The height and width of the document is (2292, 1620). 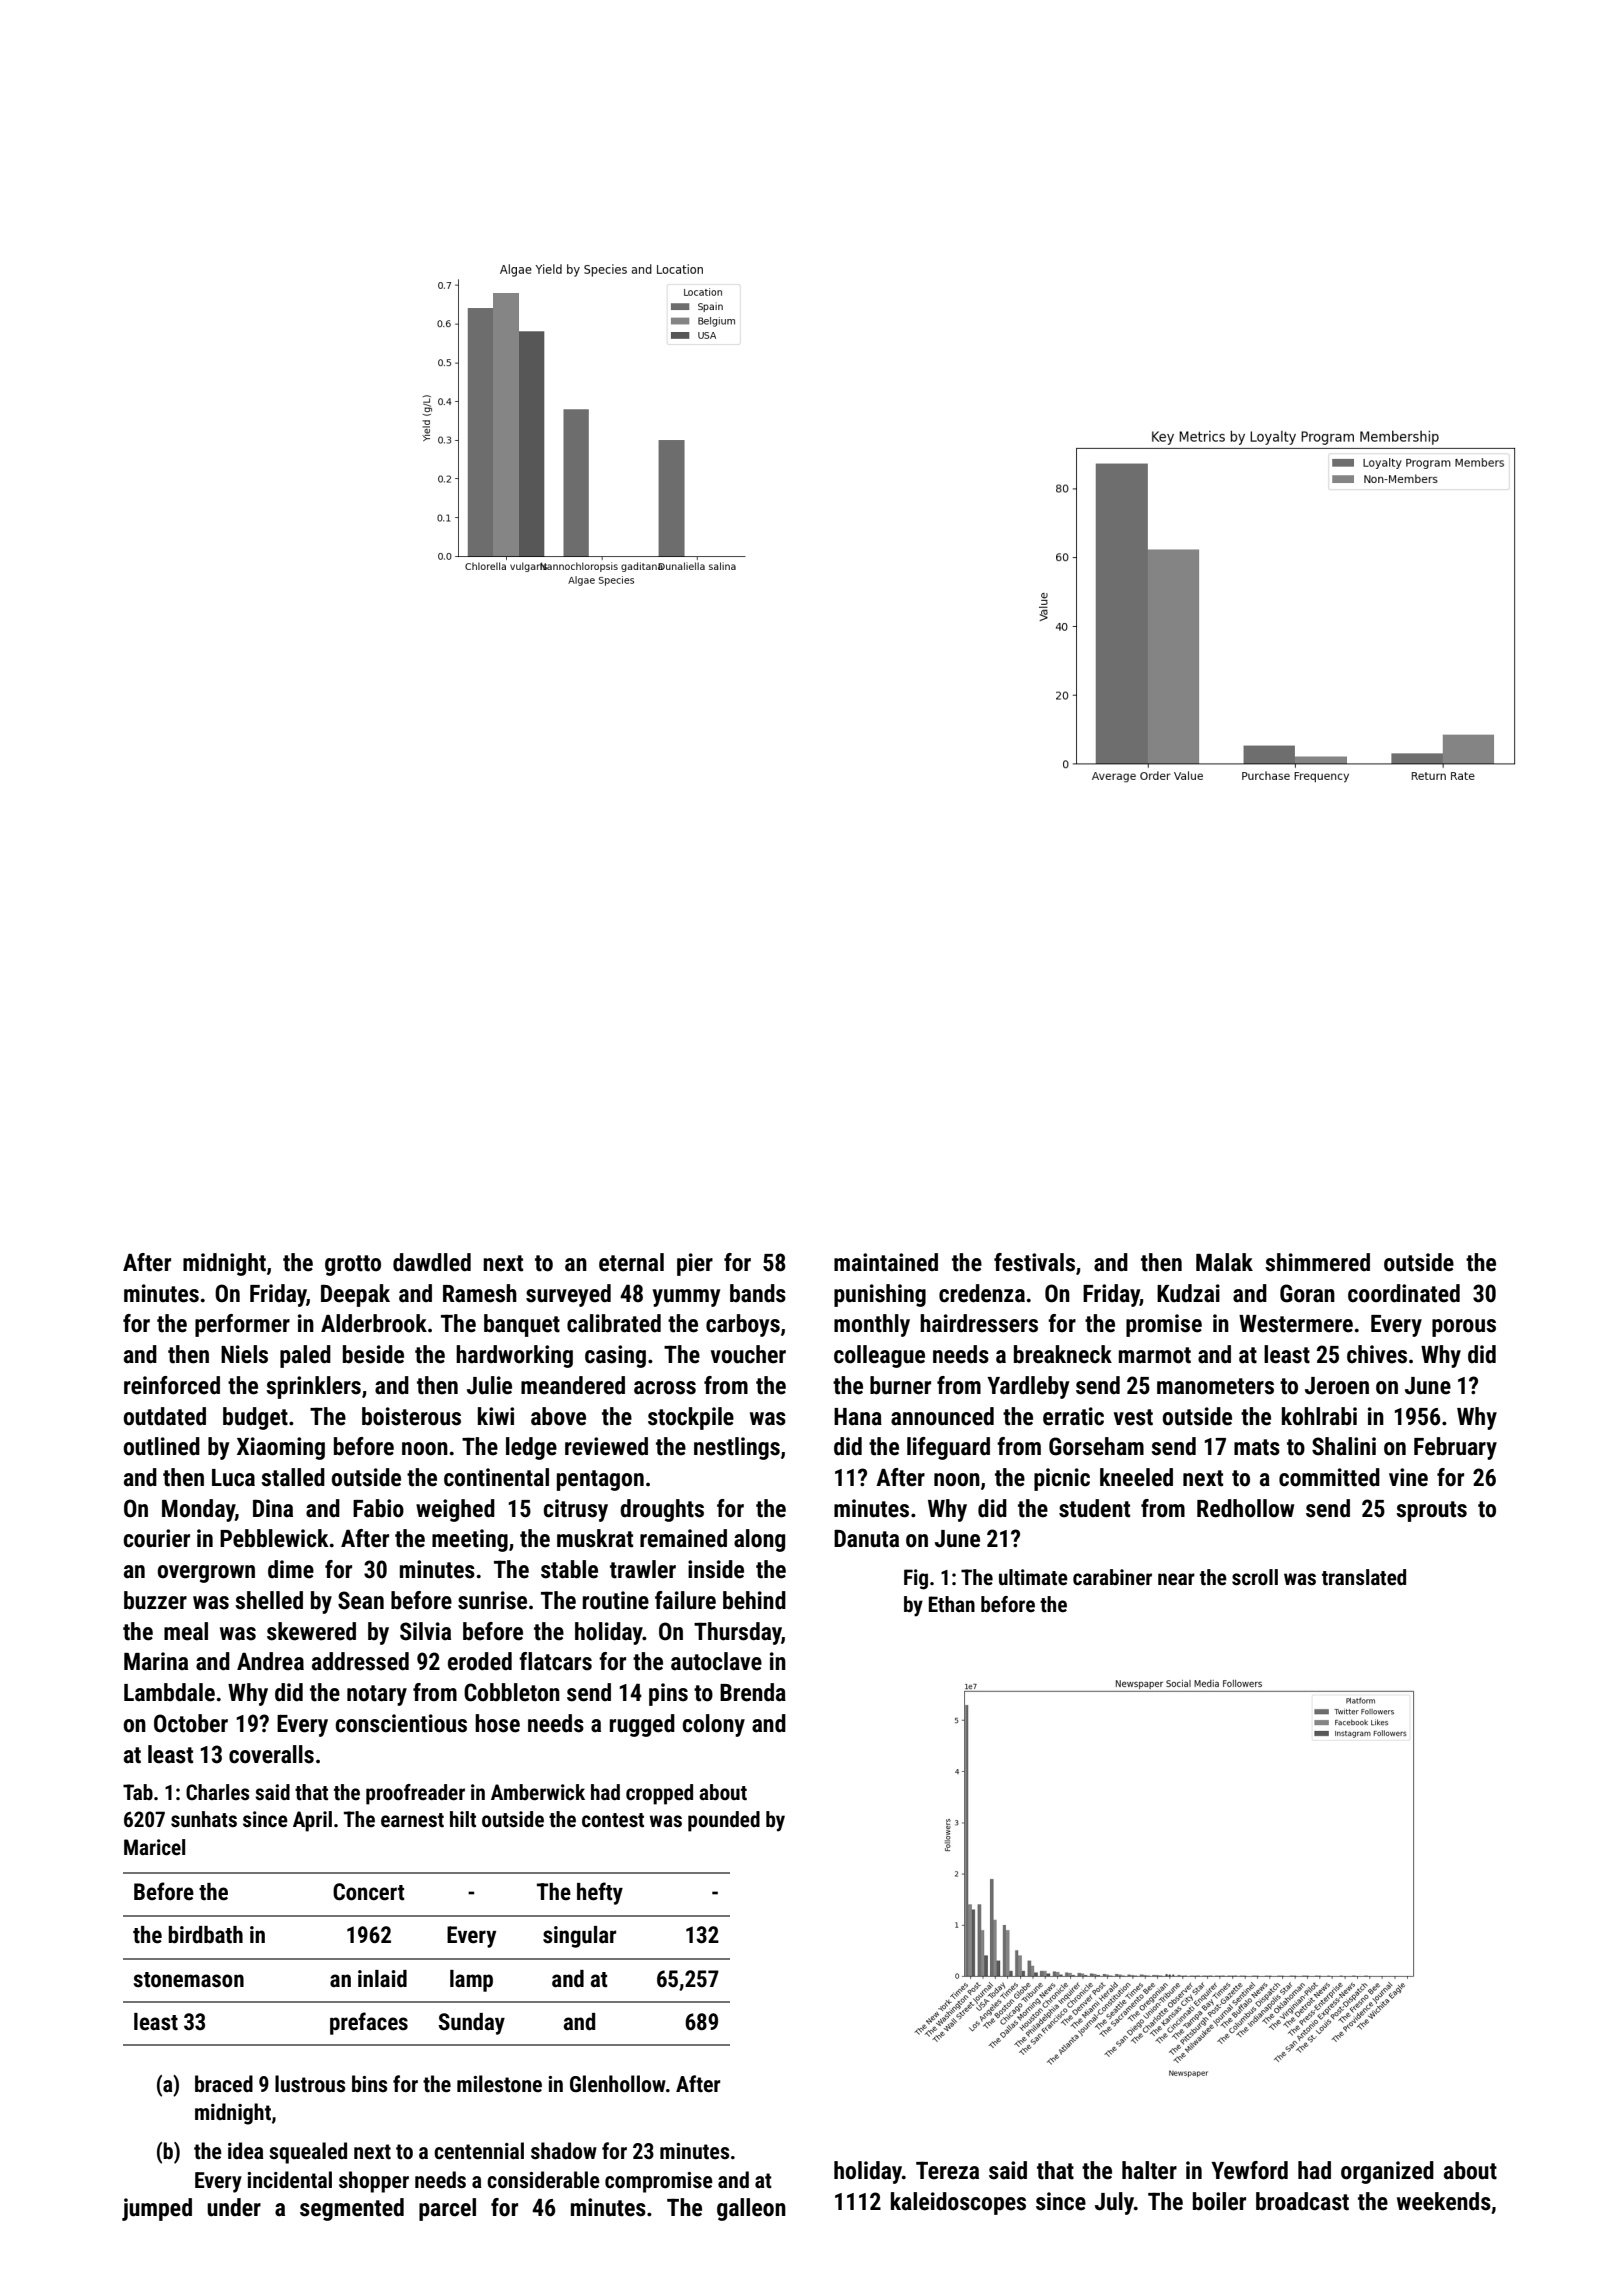 What do you see at coordinates (1431, 1511) in the document?
I see `sprouts` at bounding box center [1431, 1511].
